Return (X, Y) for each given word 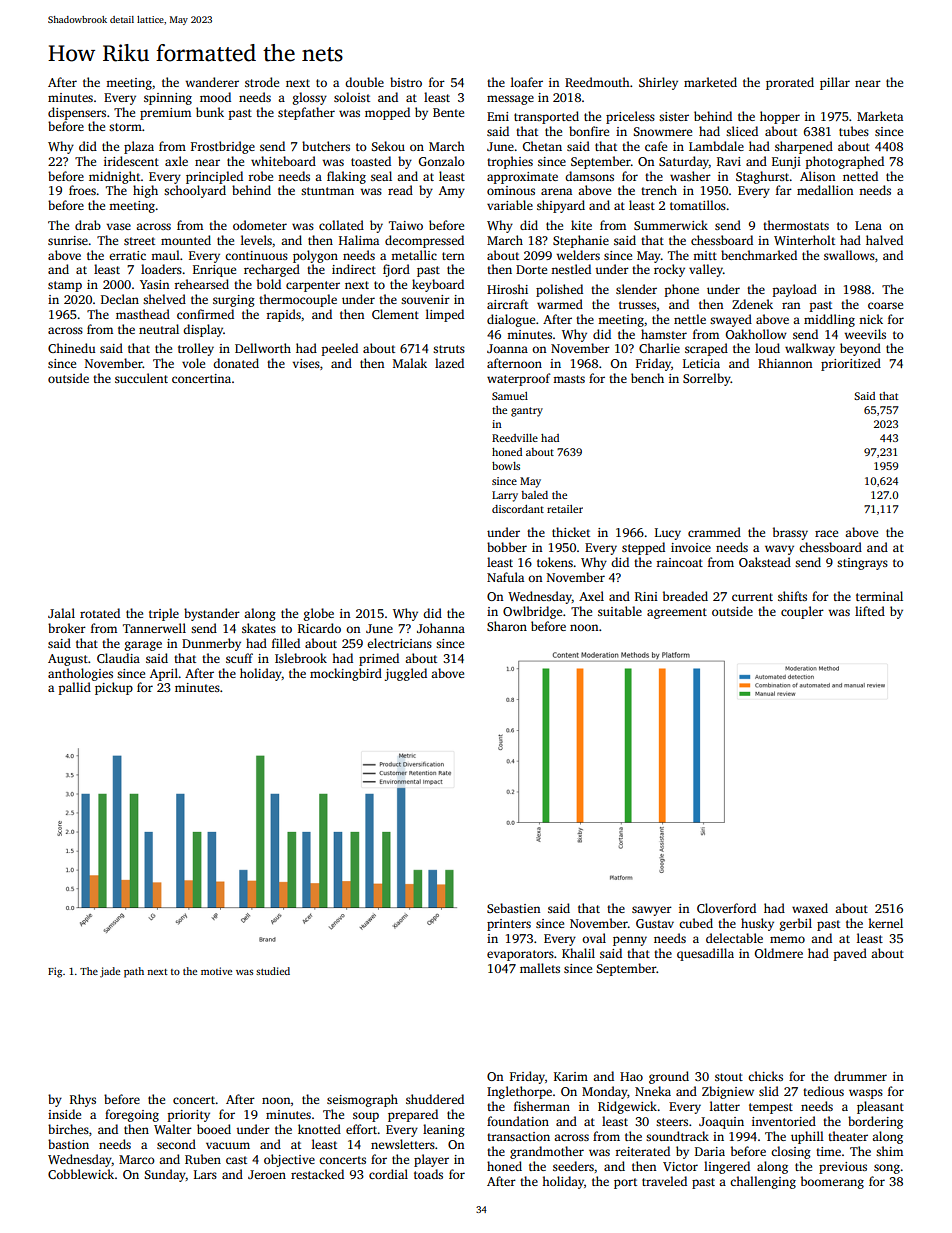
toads (428, 1174)
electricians (399, 643)
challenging (763, 1182)
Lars (205, 1174)
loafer (527, 82)
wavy (779, 550)
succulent (141, 378)
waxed (810, 908)
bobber (507, 547)
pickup (114, 688)
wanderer (212, 82)
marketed (710, 82)
